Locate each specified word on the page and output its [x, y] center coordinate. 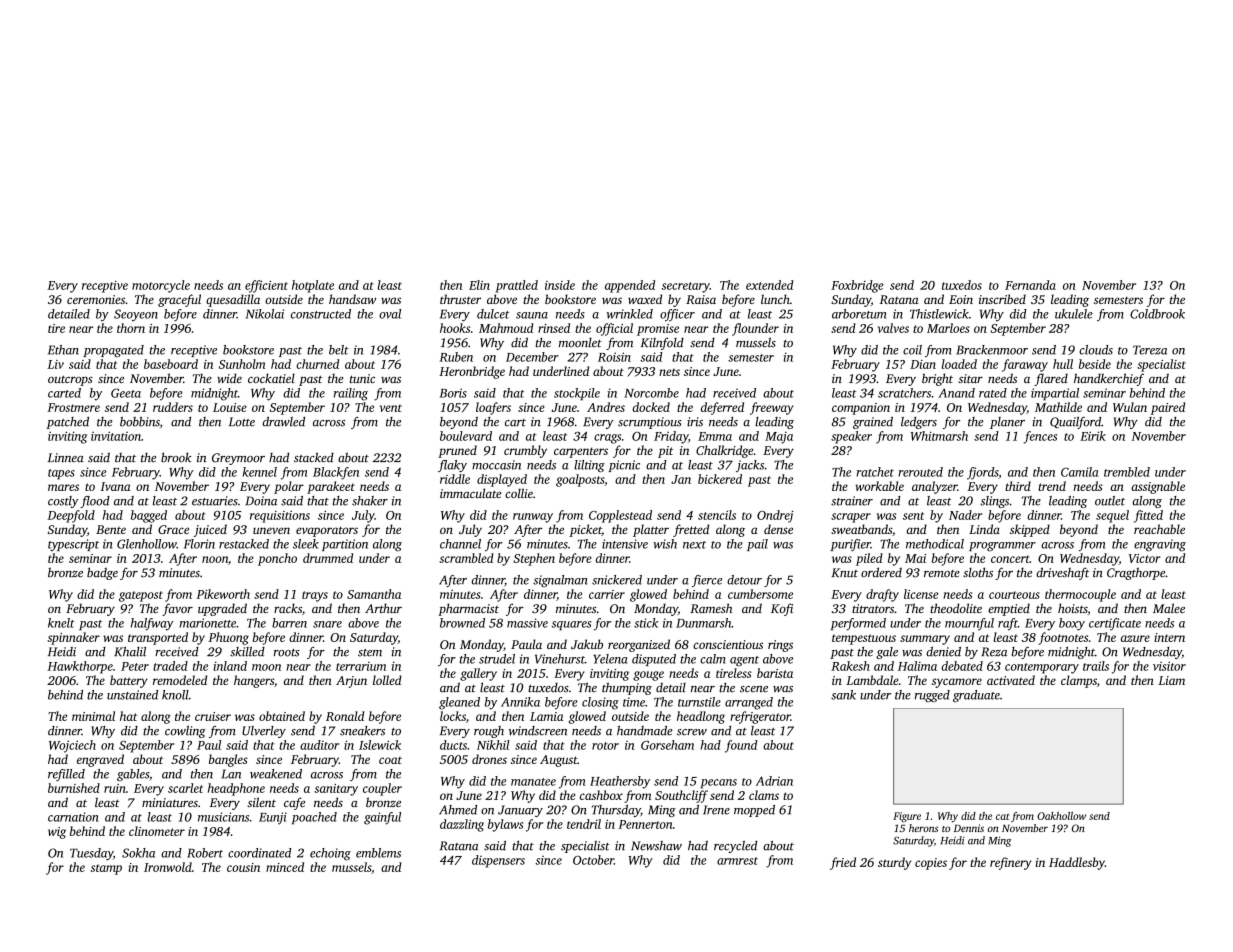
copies [931, 864]
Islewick [380, 745]
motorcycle [161, 286]
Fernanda [1030, 285]
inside [560, 285]
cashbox [601, 795]
